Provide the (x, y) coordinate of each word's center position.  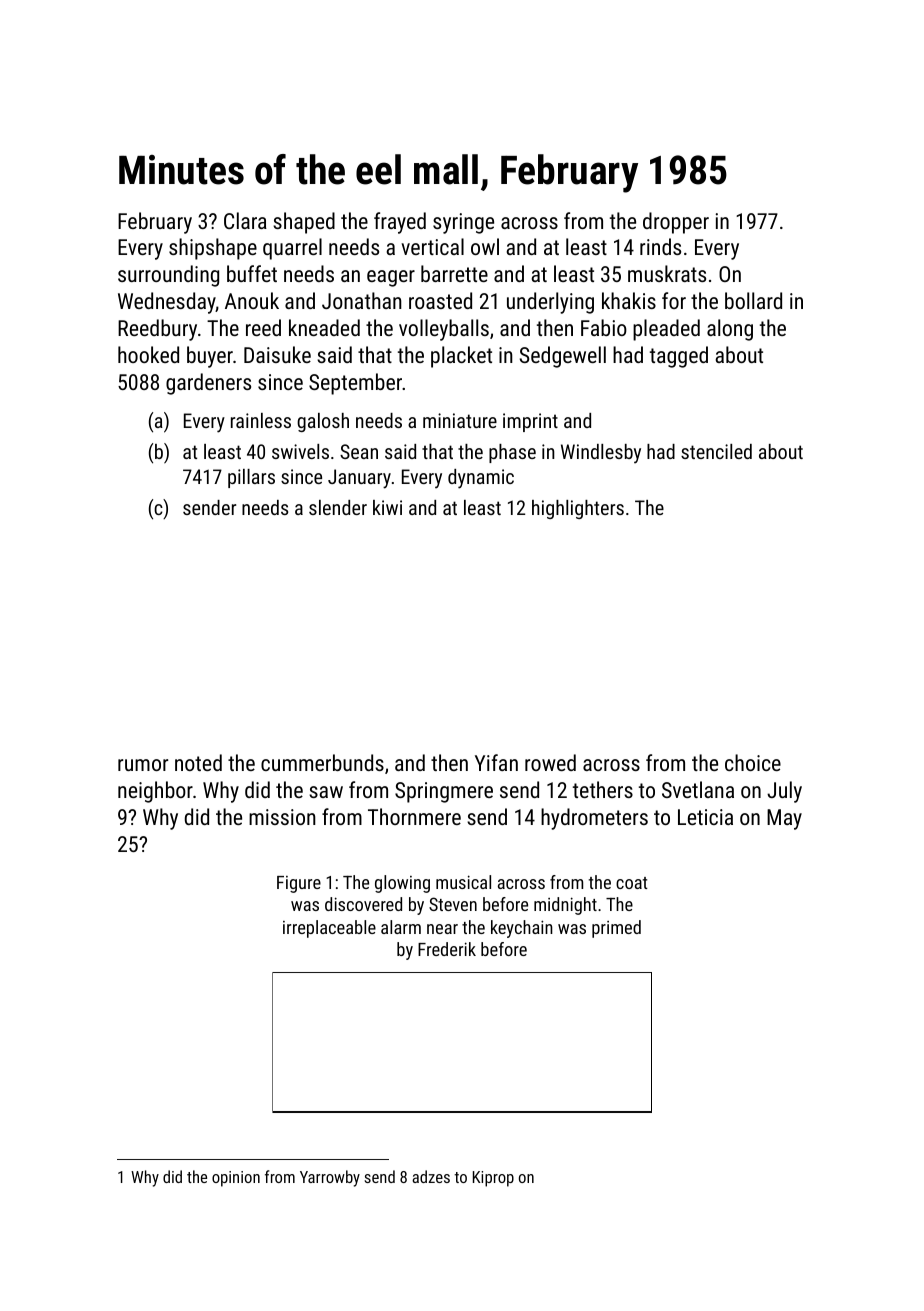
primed (616, 929)
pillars (251, 478)
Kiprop (493, 1179)
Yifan (496, 762)
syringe (463, 223)
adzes (431, 1176)
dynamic (481, 479)
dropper (676, 223)
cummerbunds (322, 762)
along (730, 330)
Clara (245, 220)
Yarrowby (330, 1178)
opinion (236, 1179)
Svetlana (698, 789)
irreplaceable (329, 929)
